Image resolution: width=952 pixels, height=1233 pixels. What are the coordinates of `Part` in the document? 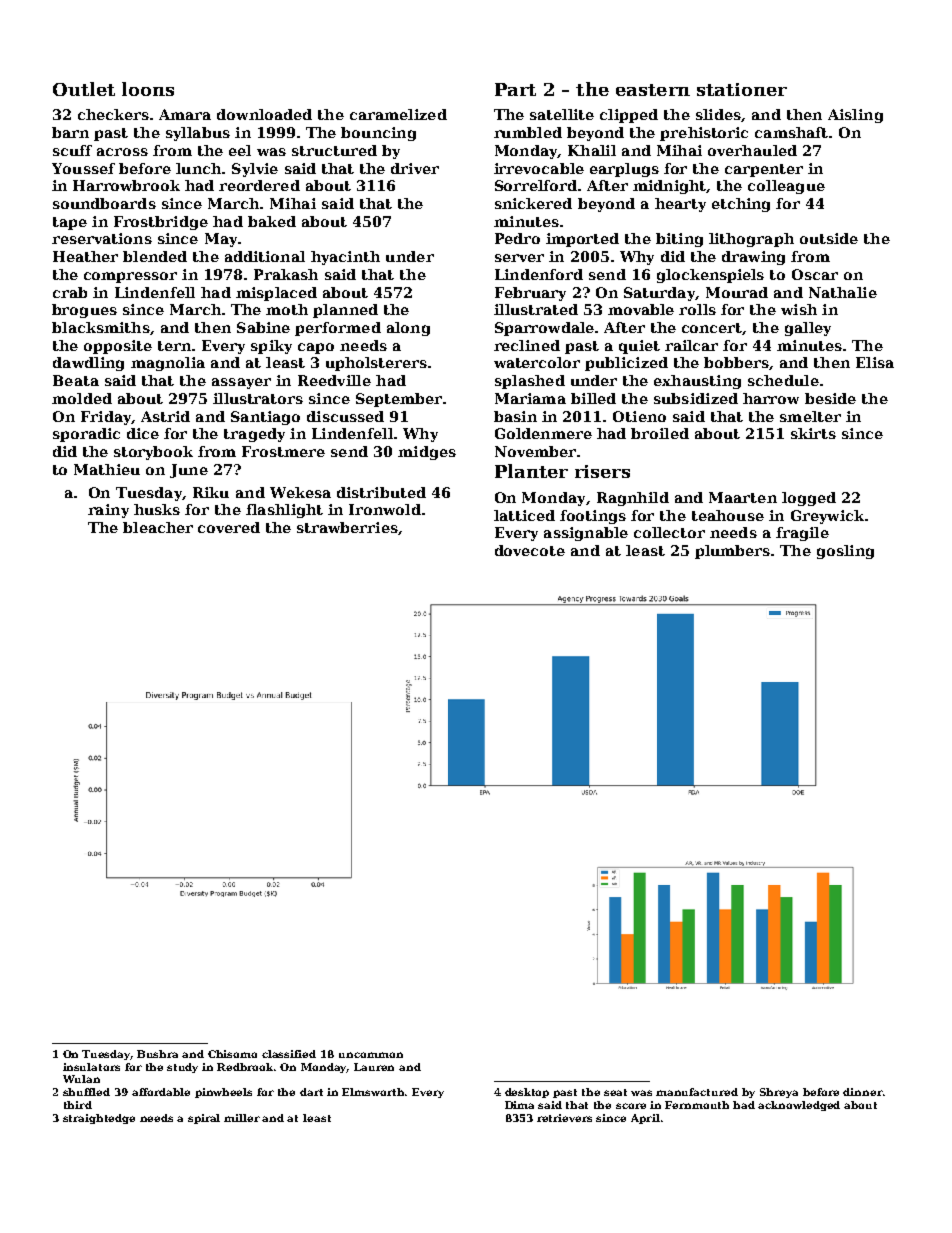 It's located at (515, 89).
